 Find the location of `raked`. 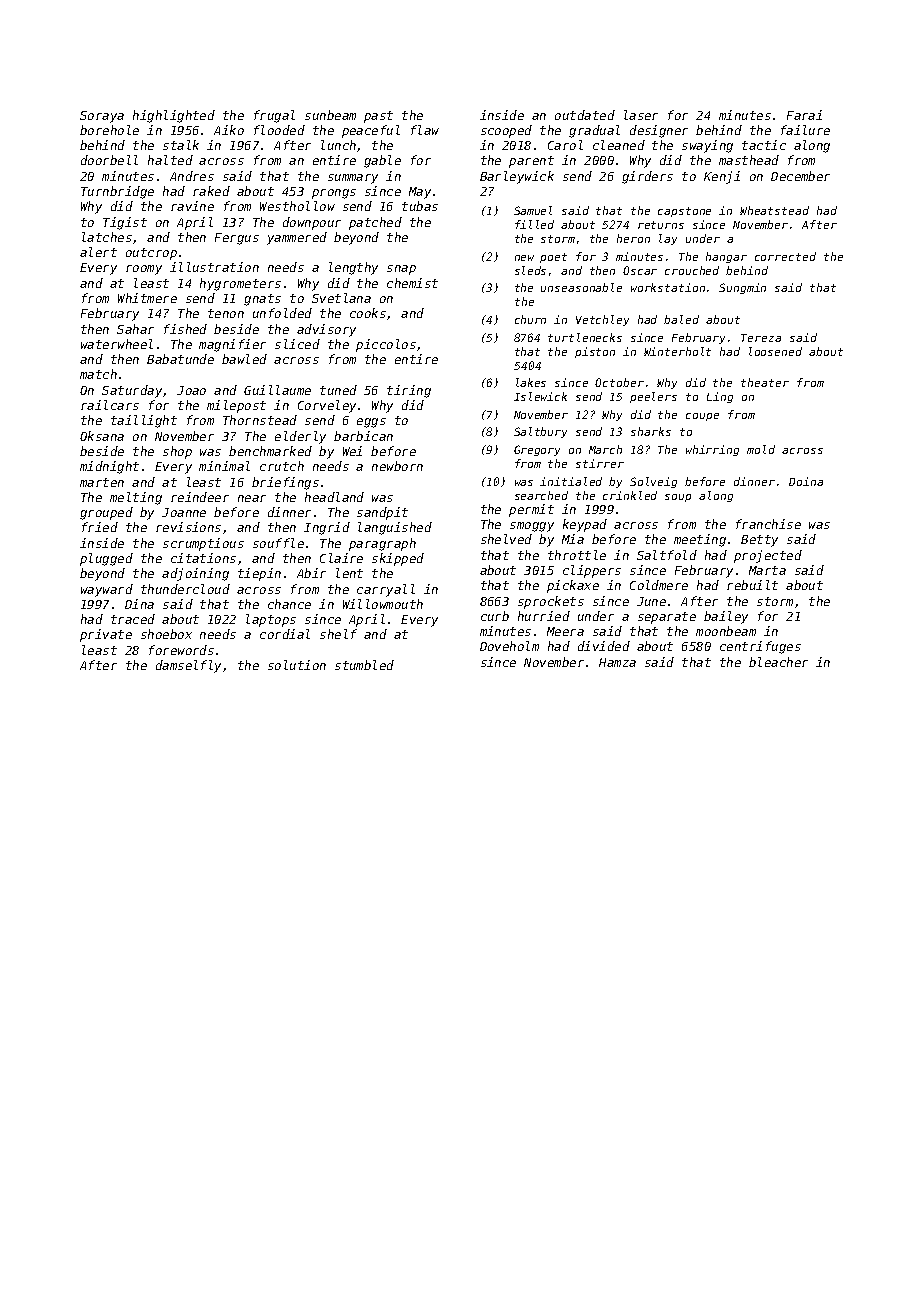

raked is located at coordinates (211, 191).
